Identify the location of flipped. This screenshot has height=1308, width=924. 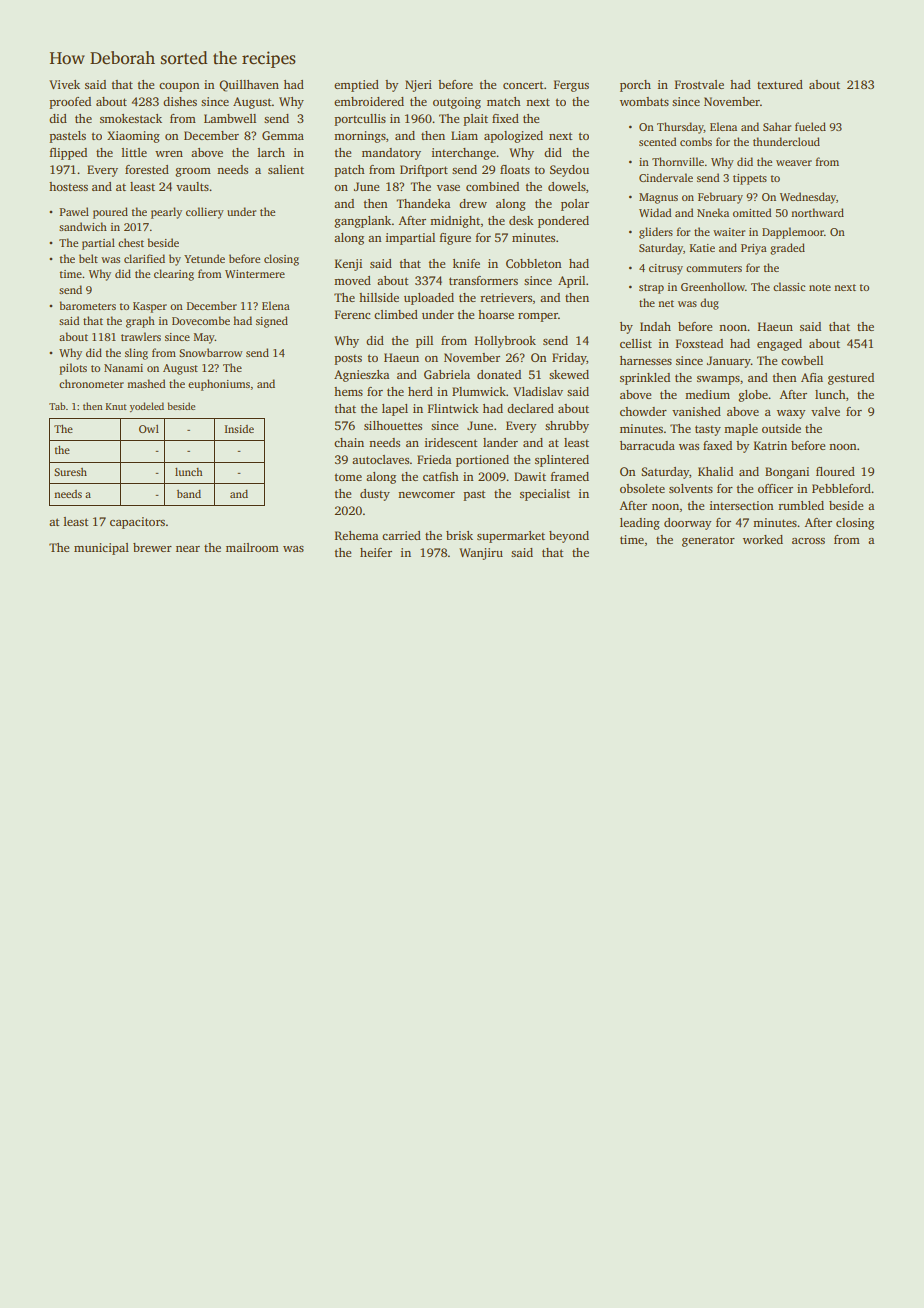
(68, 154).
